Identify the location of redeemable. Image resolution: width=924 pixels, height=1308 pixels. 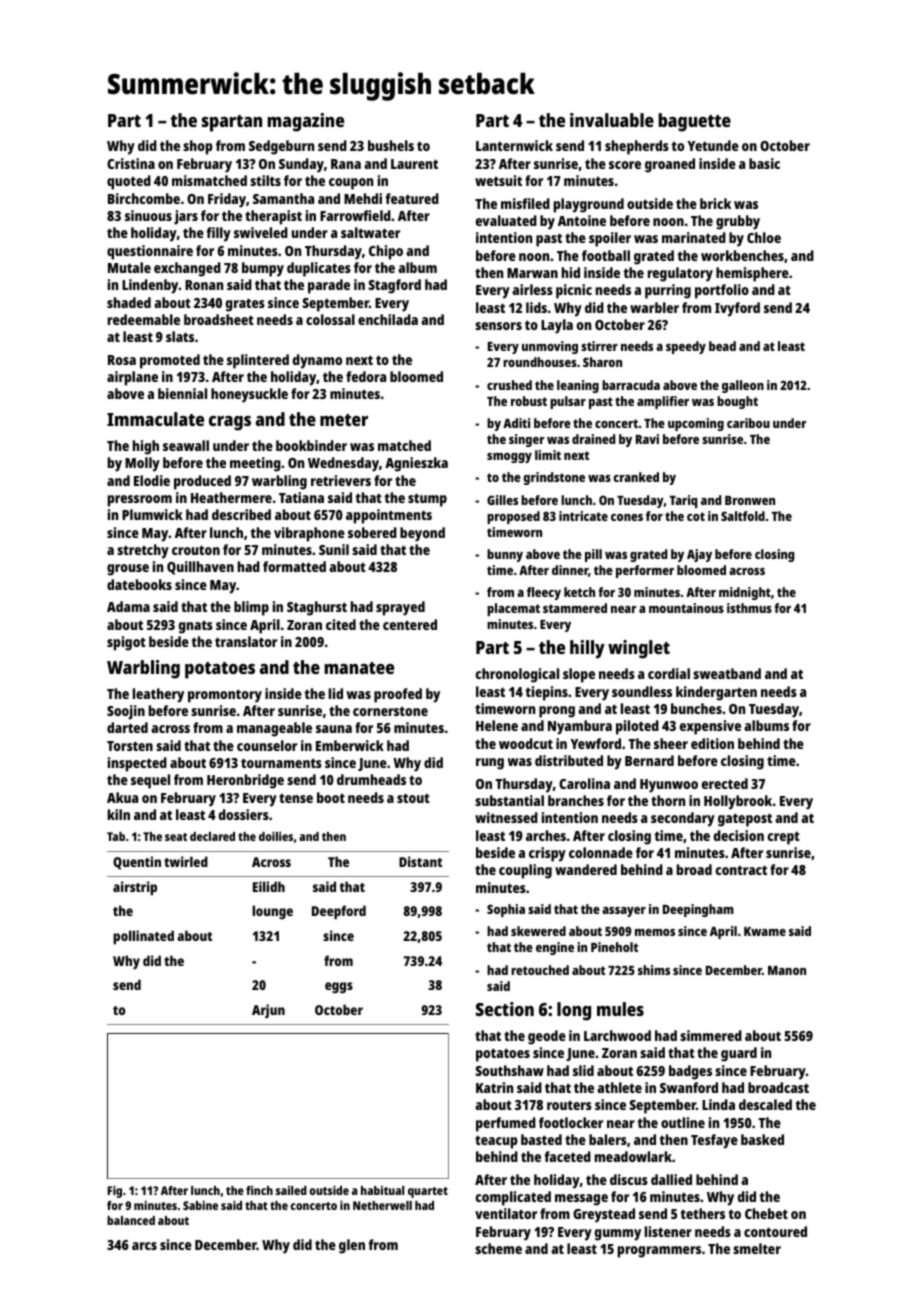
(144, 319).
